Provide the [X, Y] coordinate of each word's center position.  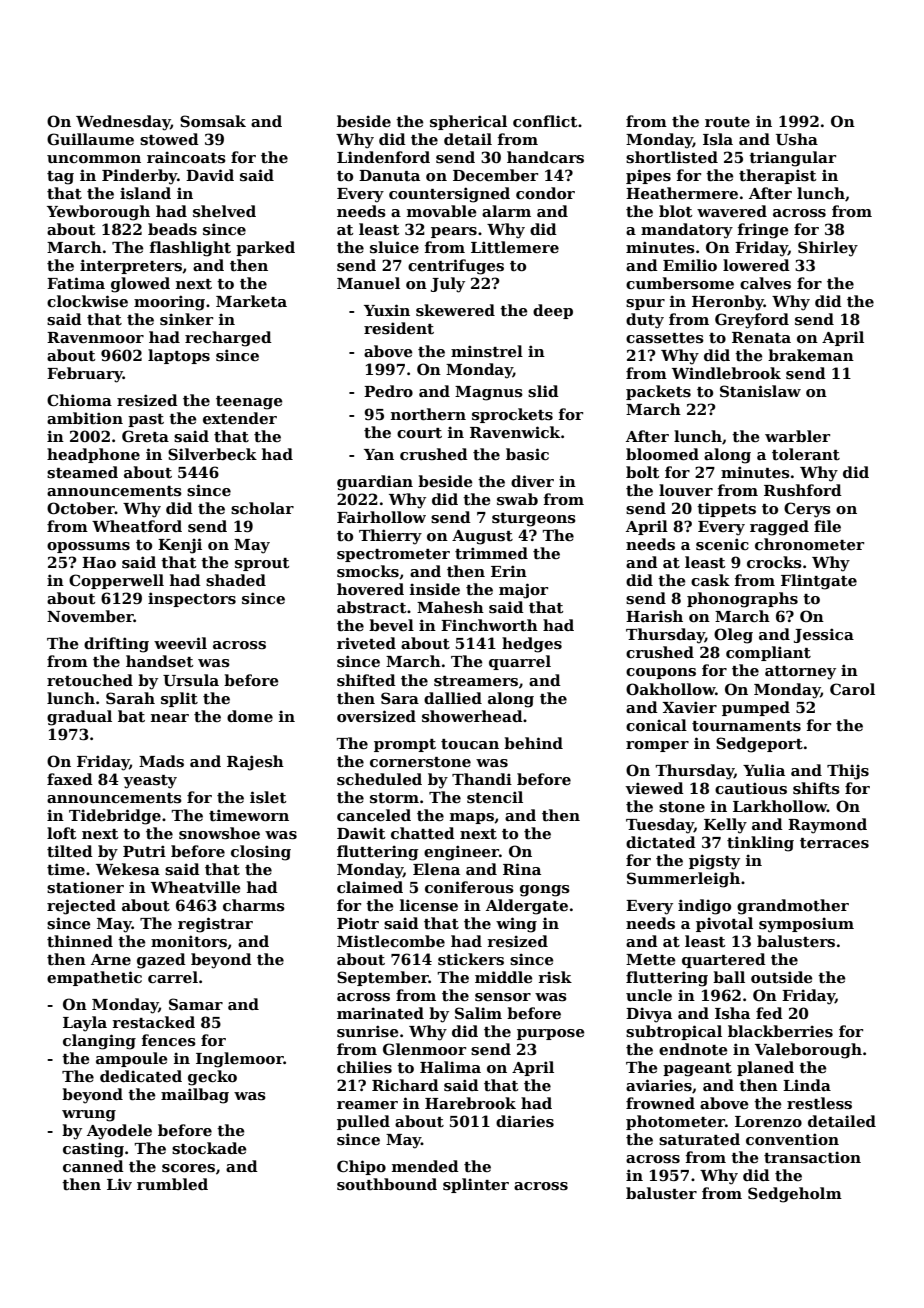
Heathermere [682, 193]
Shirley [828, 249]
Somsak [213, 121]
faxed [70, 779]
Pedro [388, 391]
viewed [654, 788]
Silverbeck [212, 454]
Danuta [389, 175]
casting [93, 1150]
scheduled [379, 779]
